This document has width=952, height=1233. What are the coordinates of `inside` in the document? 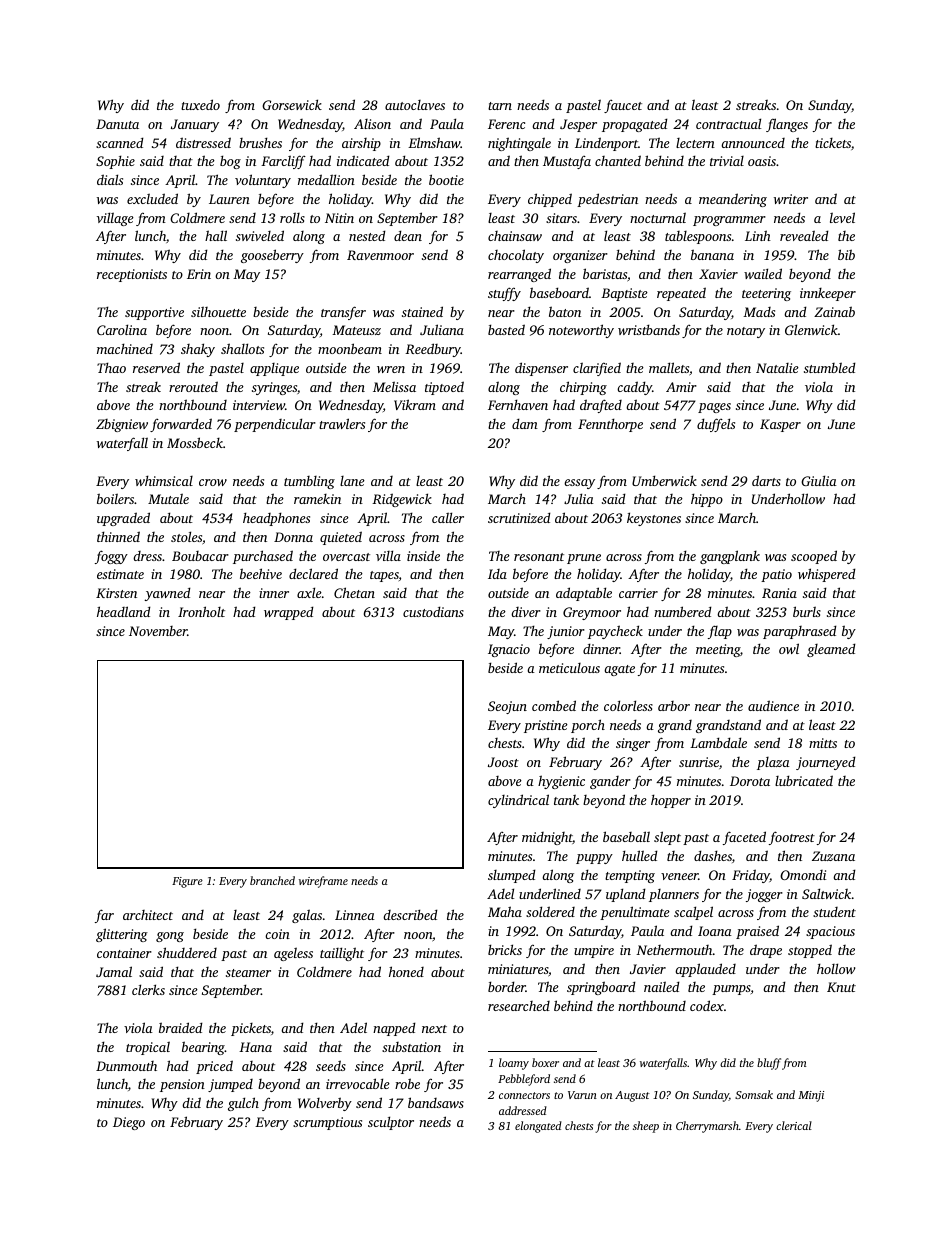 It's located at (423, 555).
